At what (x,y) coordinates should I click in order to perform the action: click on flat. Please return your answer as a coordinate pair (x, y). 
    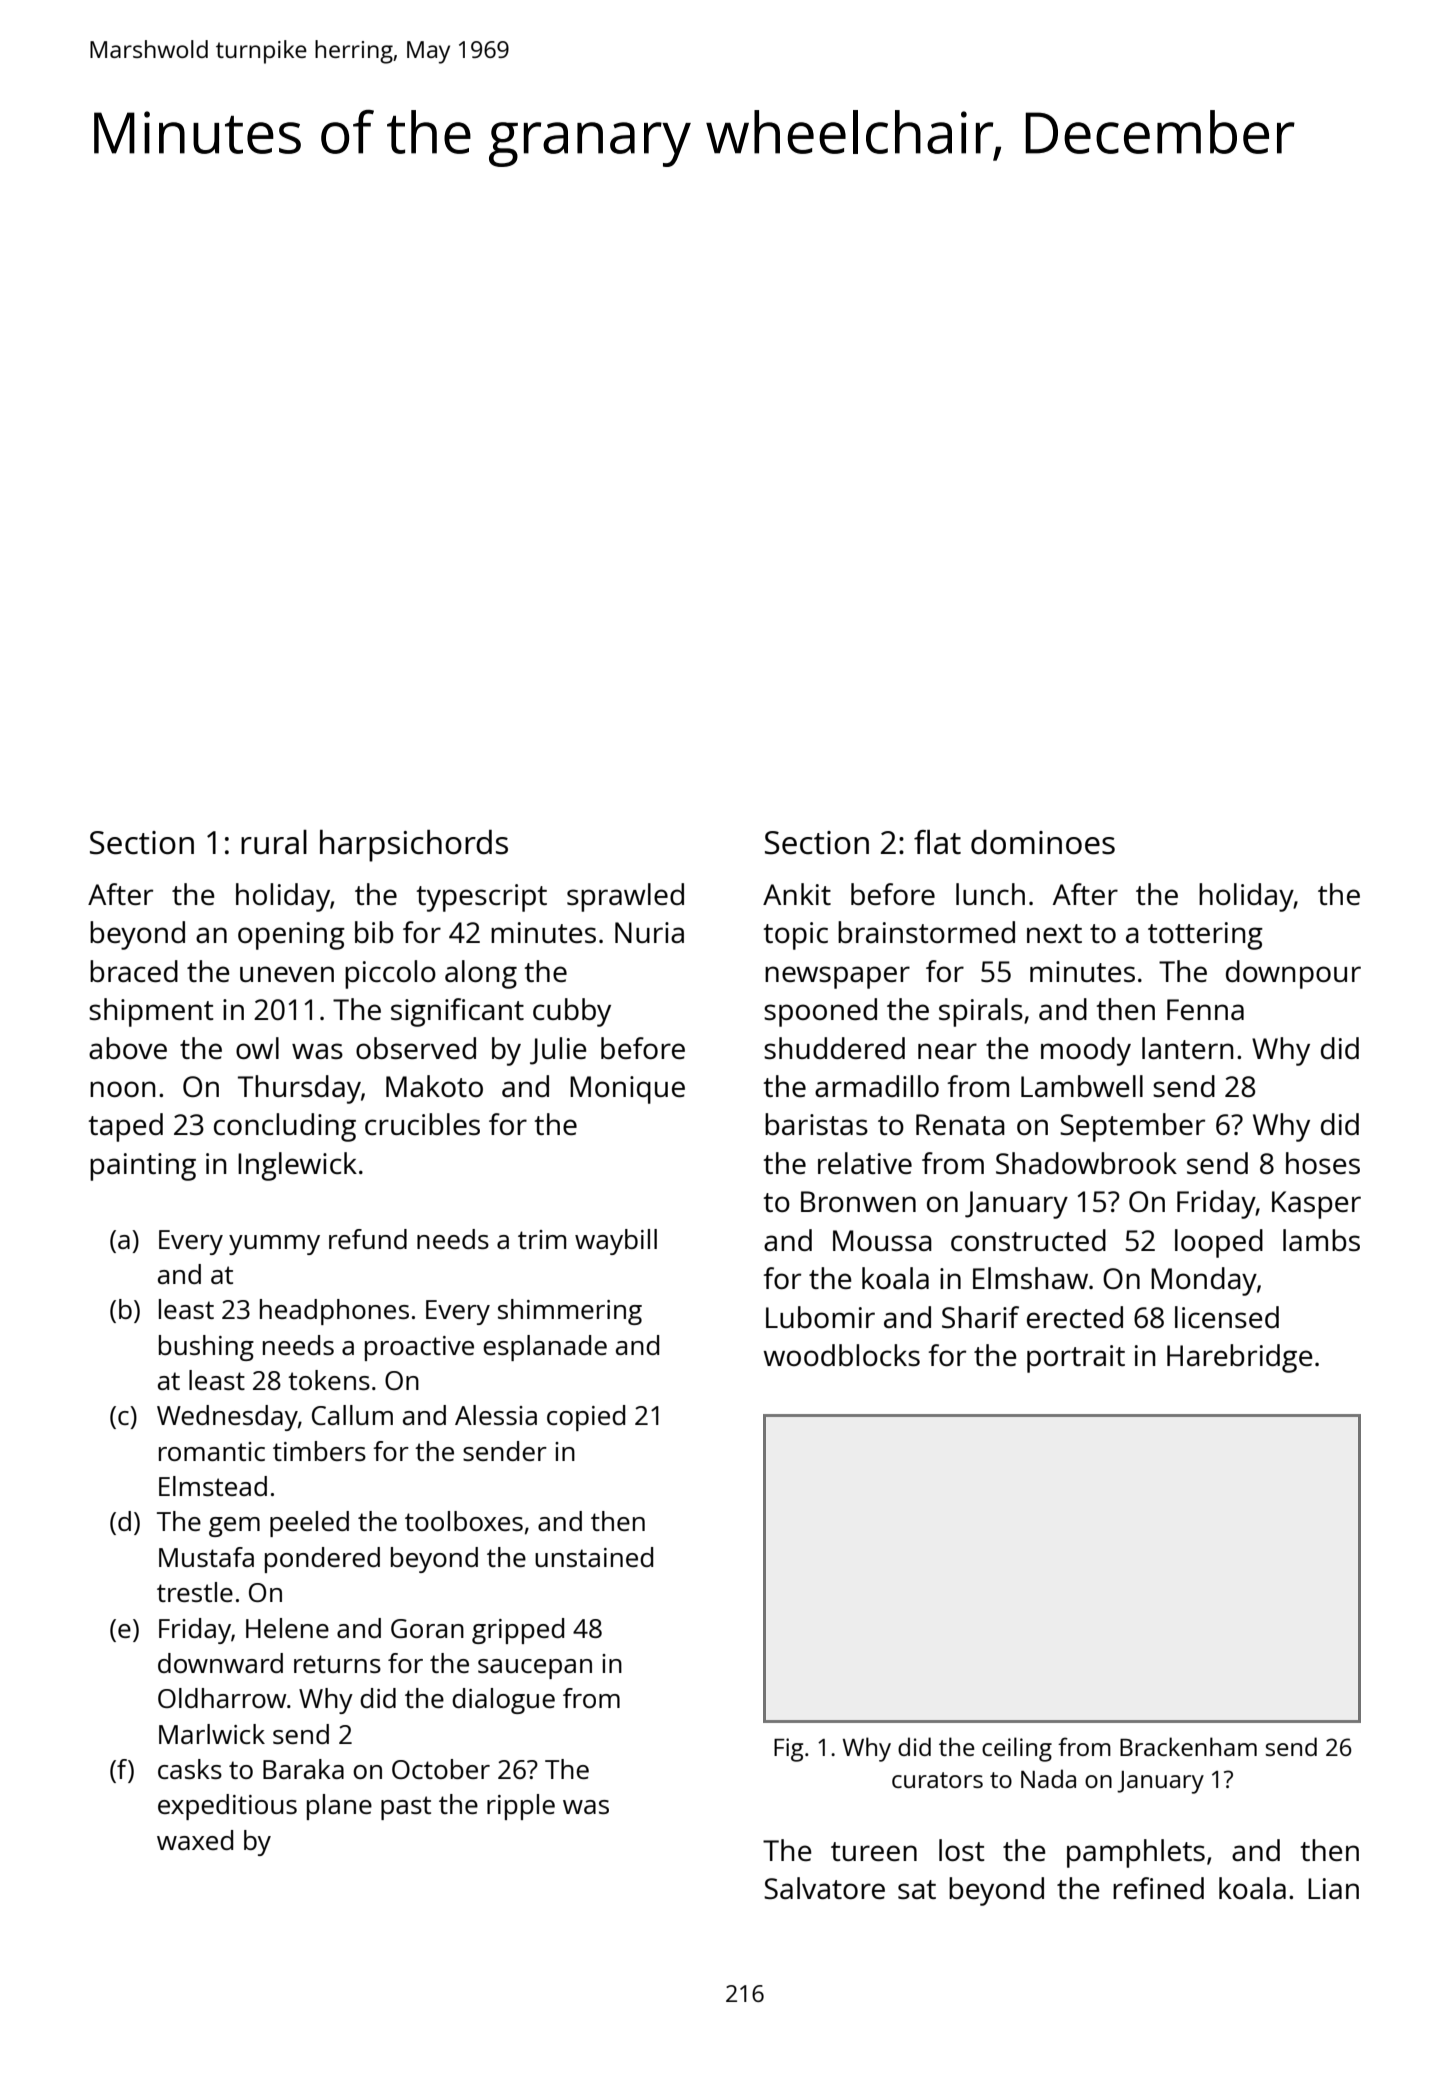
    Looking at the image, I should click on (937, 842).
